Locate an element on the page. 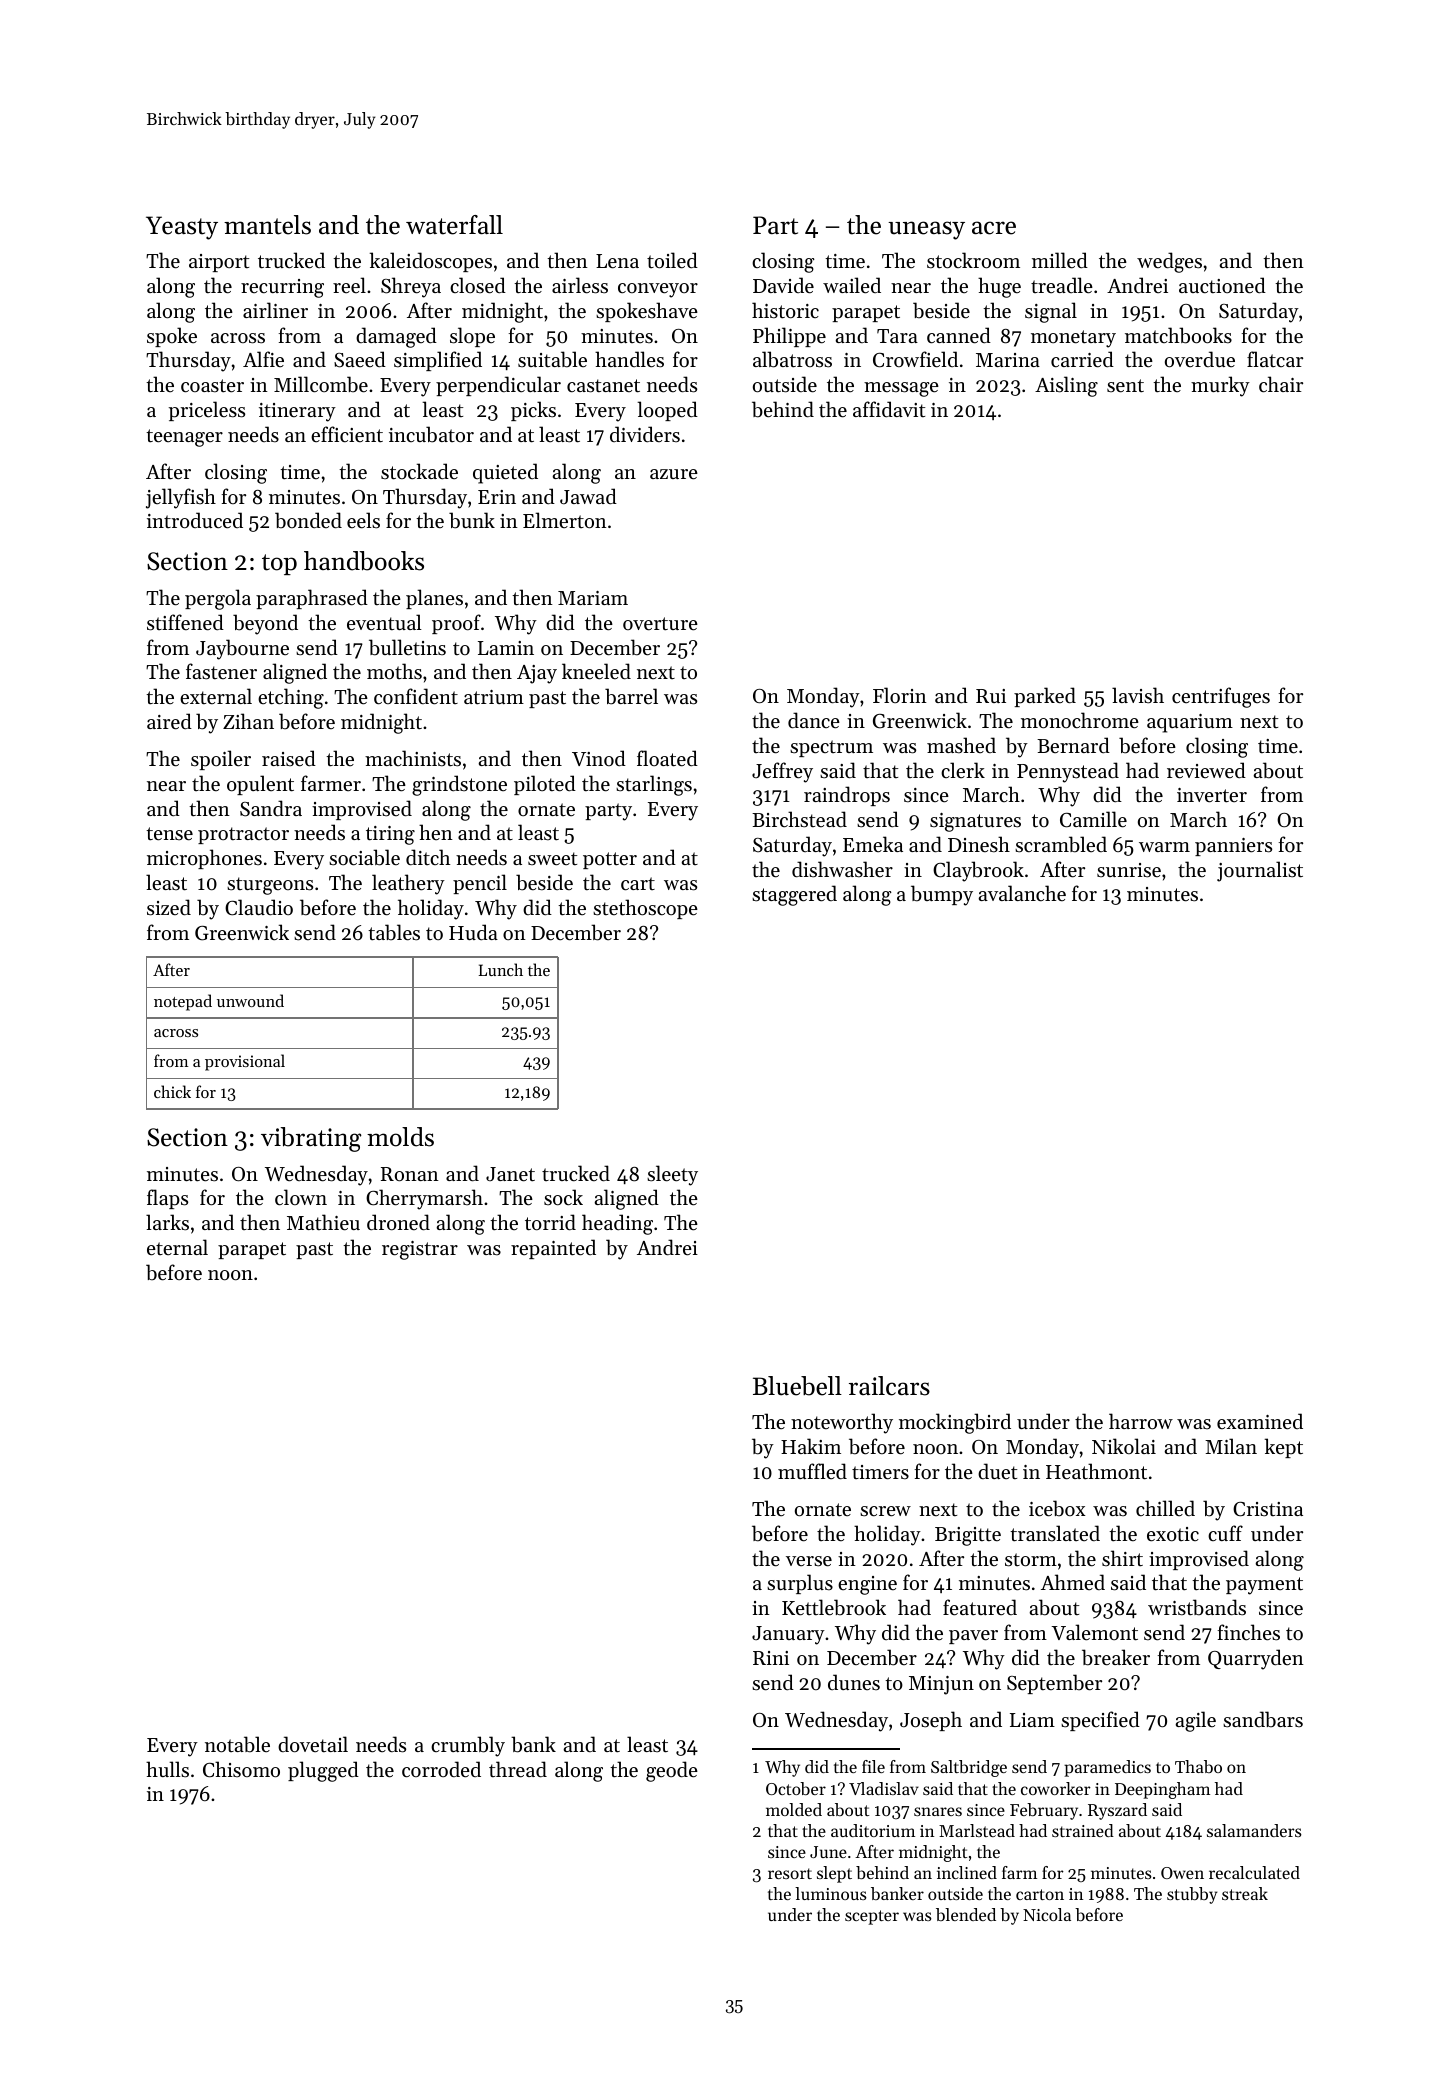 The width and height of the document is (1450, 2100). fastener is located at coordinates (221, 671).
